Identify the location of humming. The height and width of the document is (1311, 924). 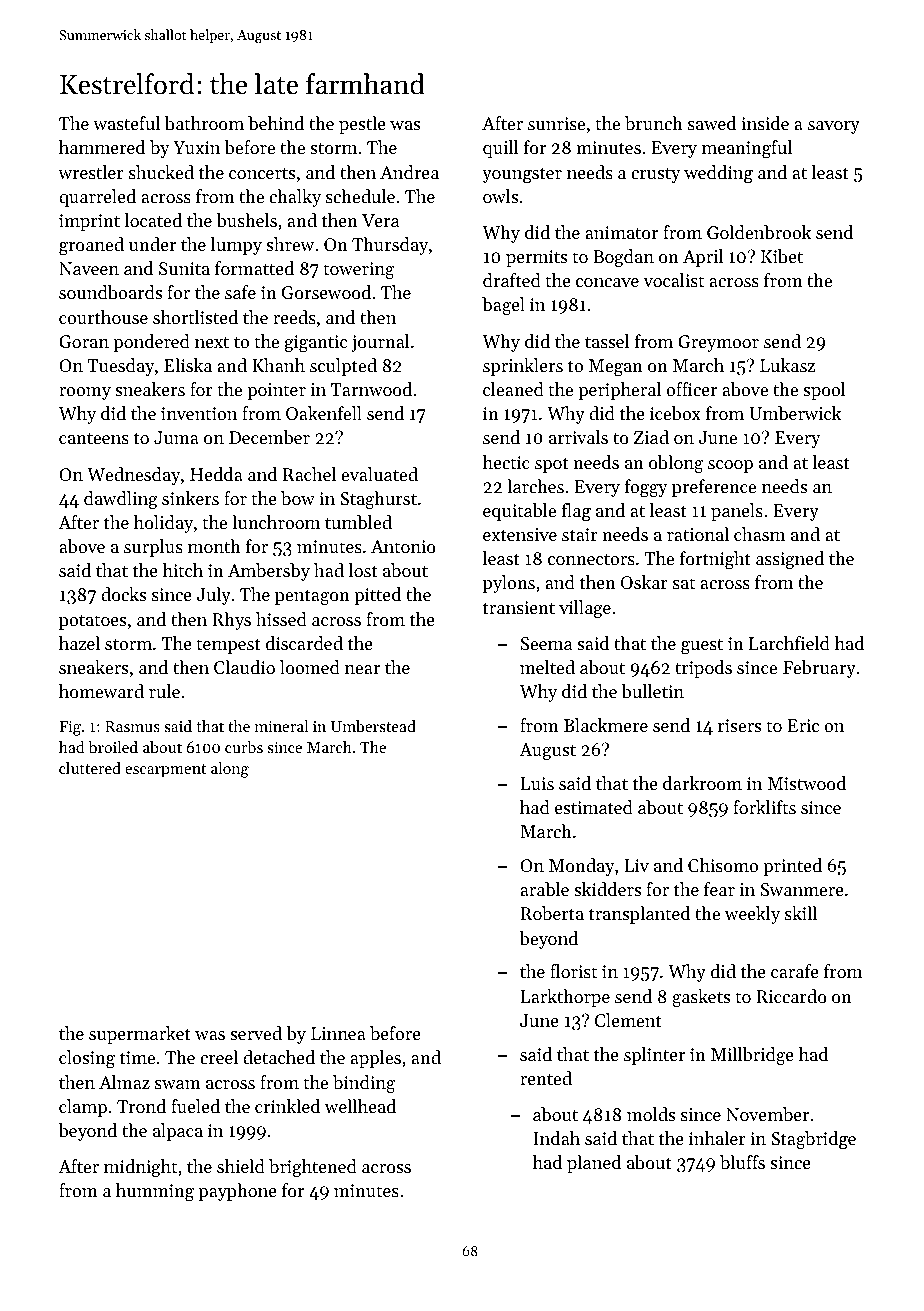
(155, 1192).
